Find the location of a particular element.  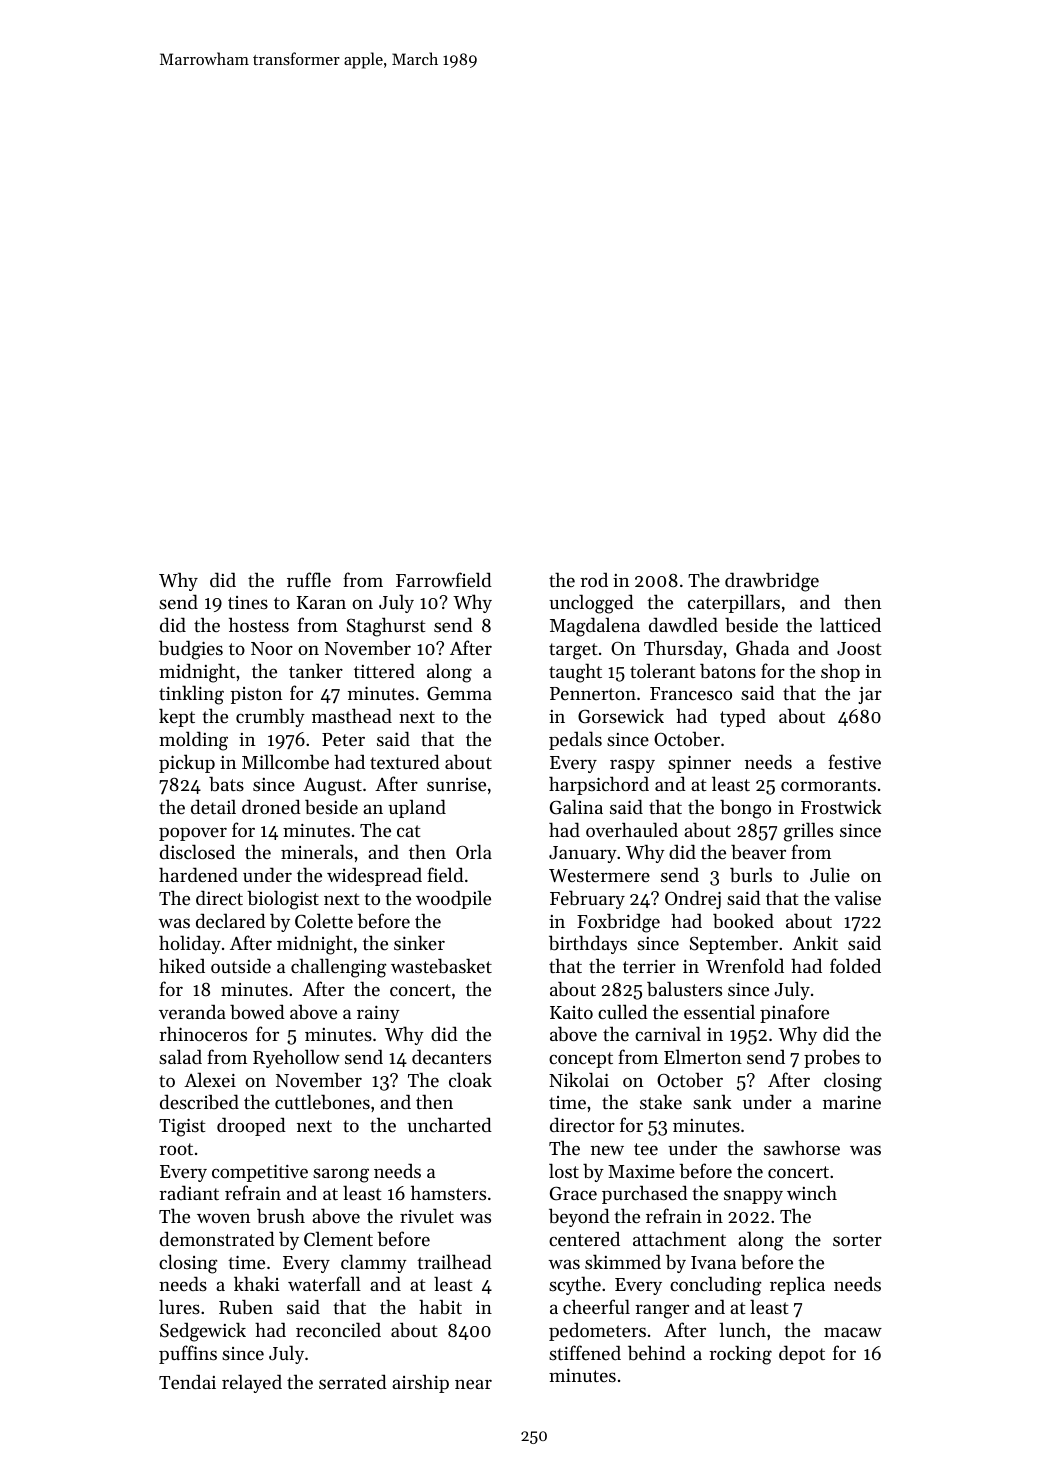

typed is located at coordinates (743, 717).
